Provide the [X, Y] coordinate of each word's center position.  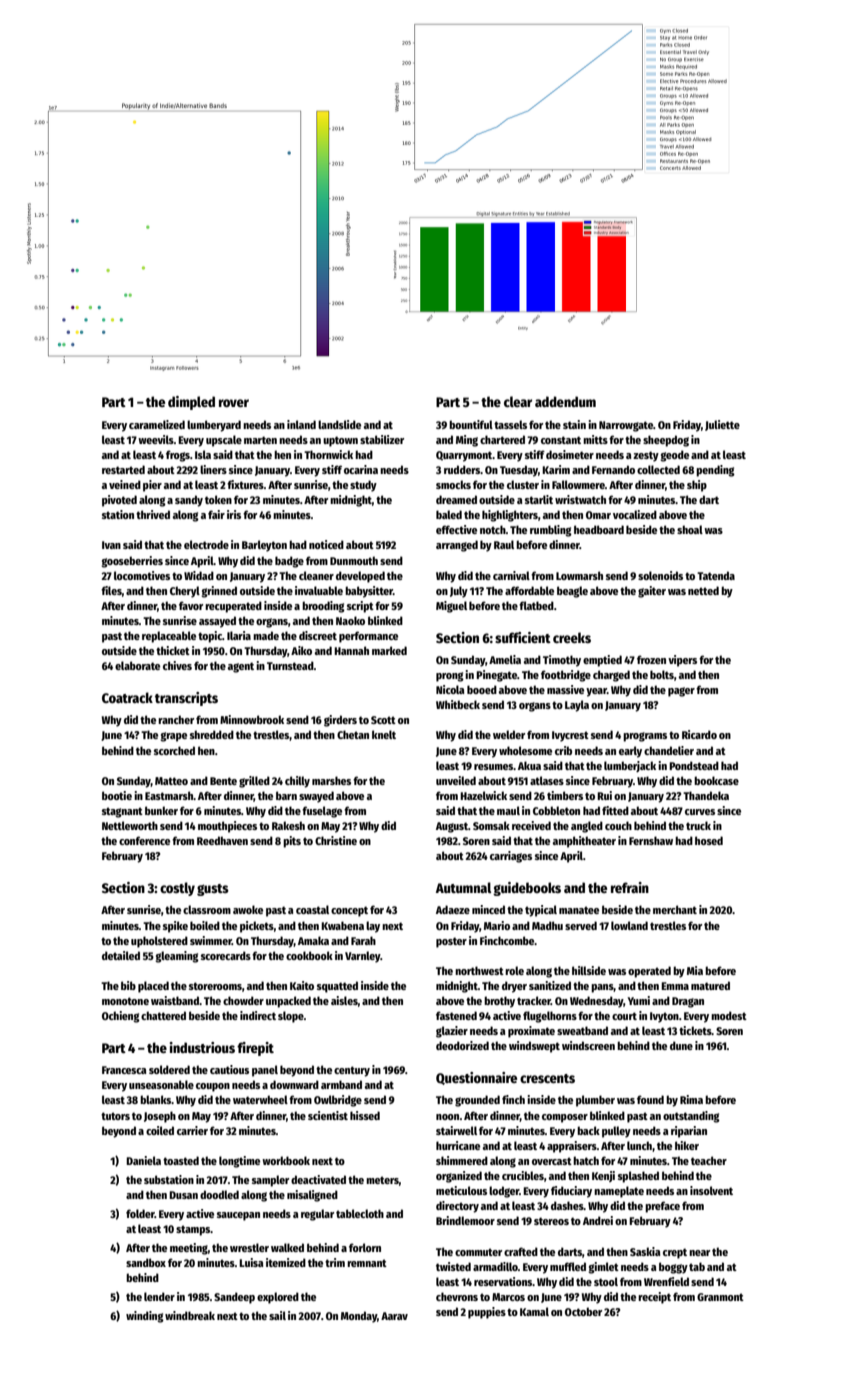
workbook [286, 1160]
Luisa [251, 1262]
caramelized [157, 424]
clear [518, 401]
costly [177, 889]
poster [451, 942]
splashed [638, 1177]
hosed [709, 840]
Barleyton [264, 546]
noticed [326, 544]
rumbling [551, 531]
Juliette [722, 425]
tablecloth [360, 1213]
